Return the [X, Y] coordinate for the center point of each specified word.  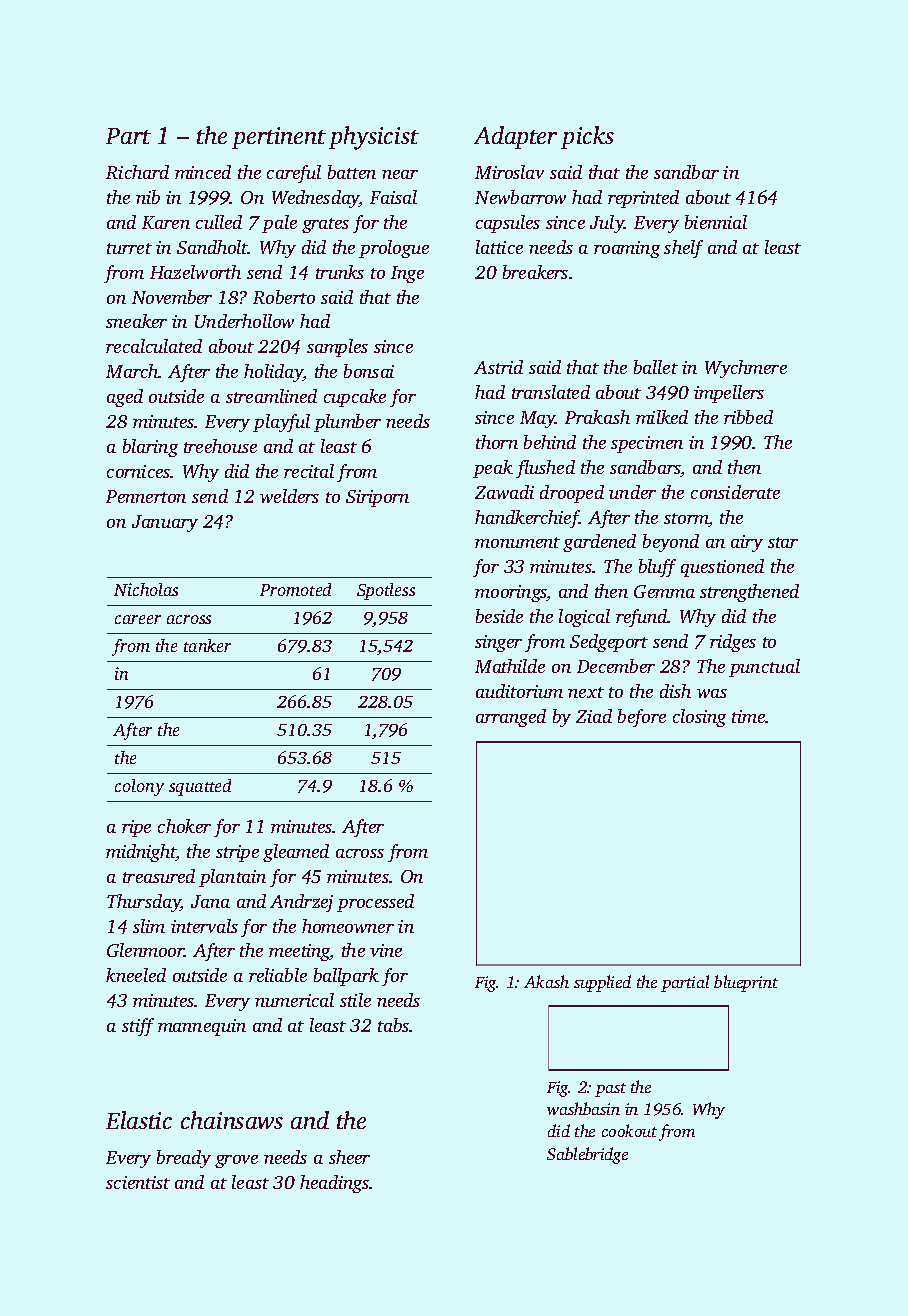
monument [517, 542]
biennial [716, 222]
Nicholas [146, 589]
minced [203, 172]
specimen [647, 444]
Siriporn [377, 498]
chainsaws [232, 1120]
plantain [232, 878]
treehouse [220, 446]
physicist [374, 138]
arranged [511, 718]
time [749, 716]
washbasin [583, 1108]
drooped [572, 494]
